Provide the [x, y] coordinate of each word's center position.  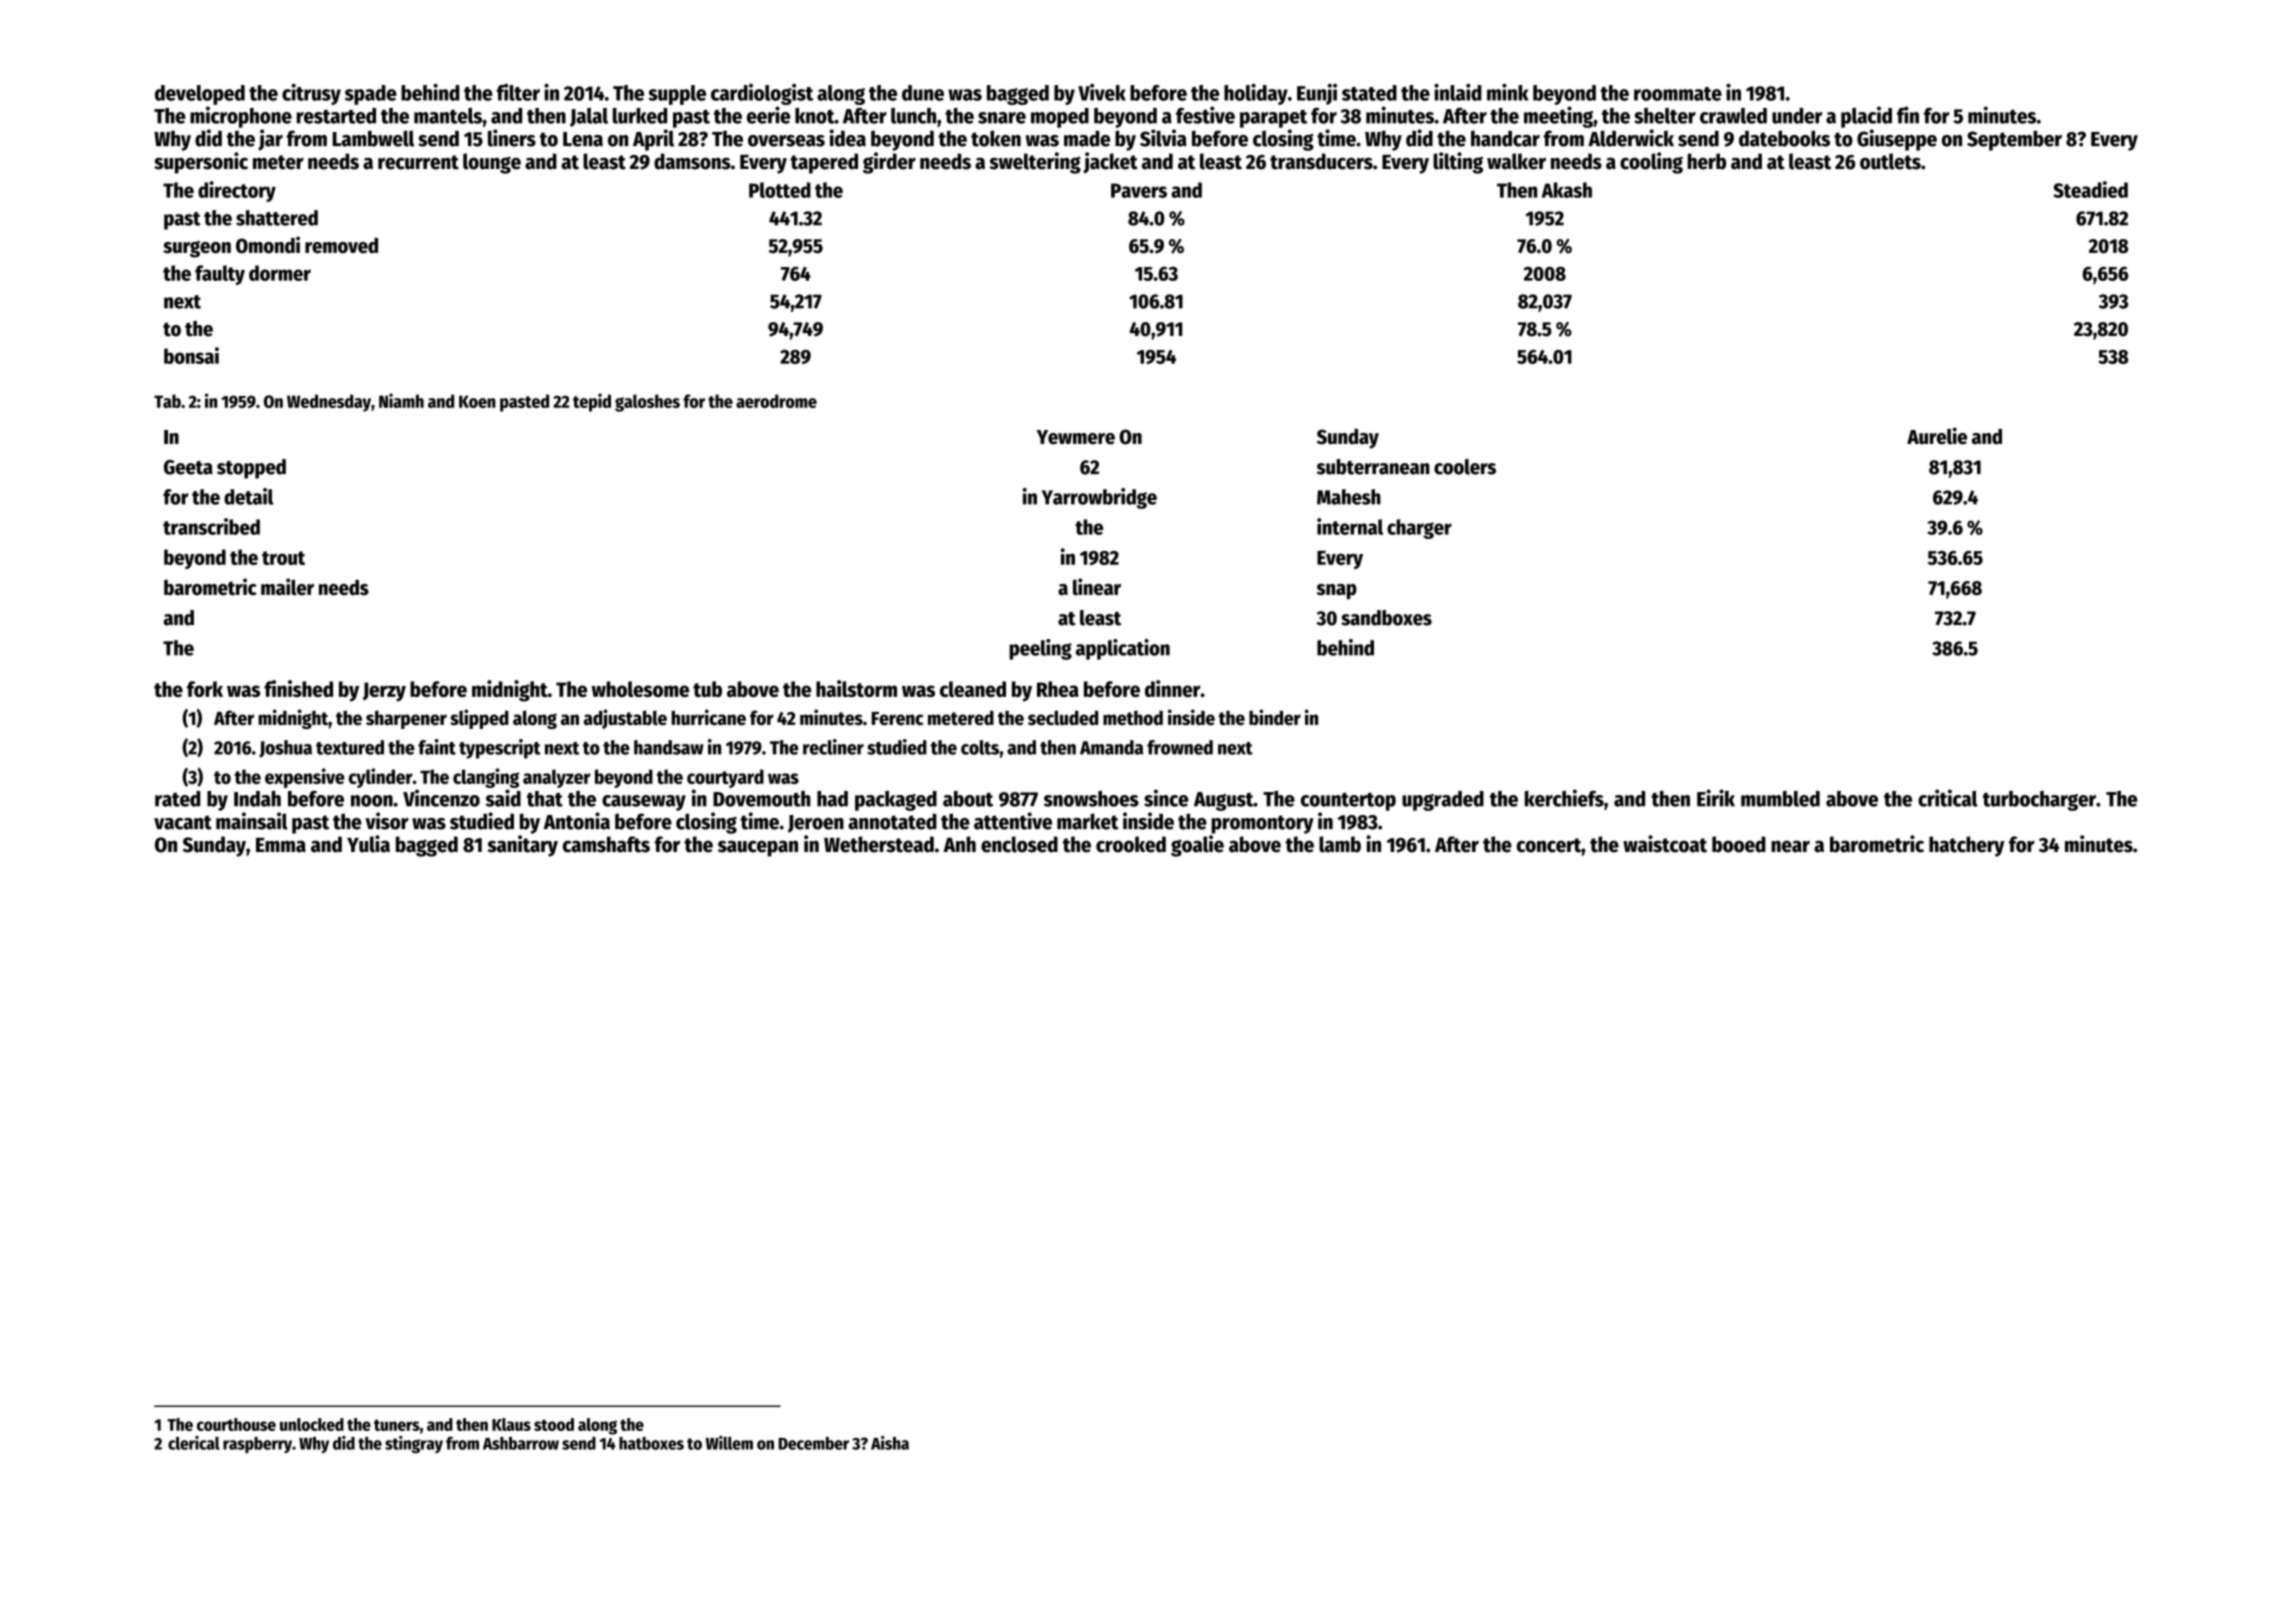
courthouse [236, 1424]
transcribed [211, 526]
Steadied [2090, 189]
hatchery [1967, 846]
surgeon [197, 249]
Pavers [1139, 190]
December [813, 1443]
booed [1739, 844]
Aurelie [1937, 436]
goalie [1197, 846]
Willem [729, 1443]
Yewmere [1076, 437]
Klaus [511, 1424]
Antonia [577, 821]
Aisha [890, 1443]
